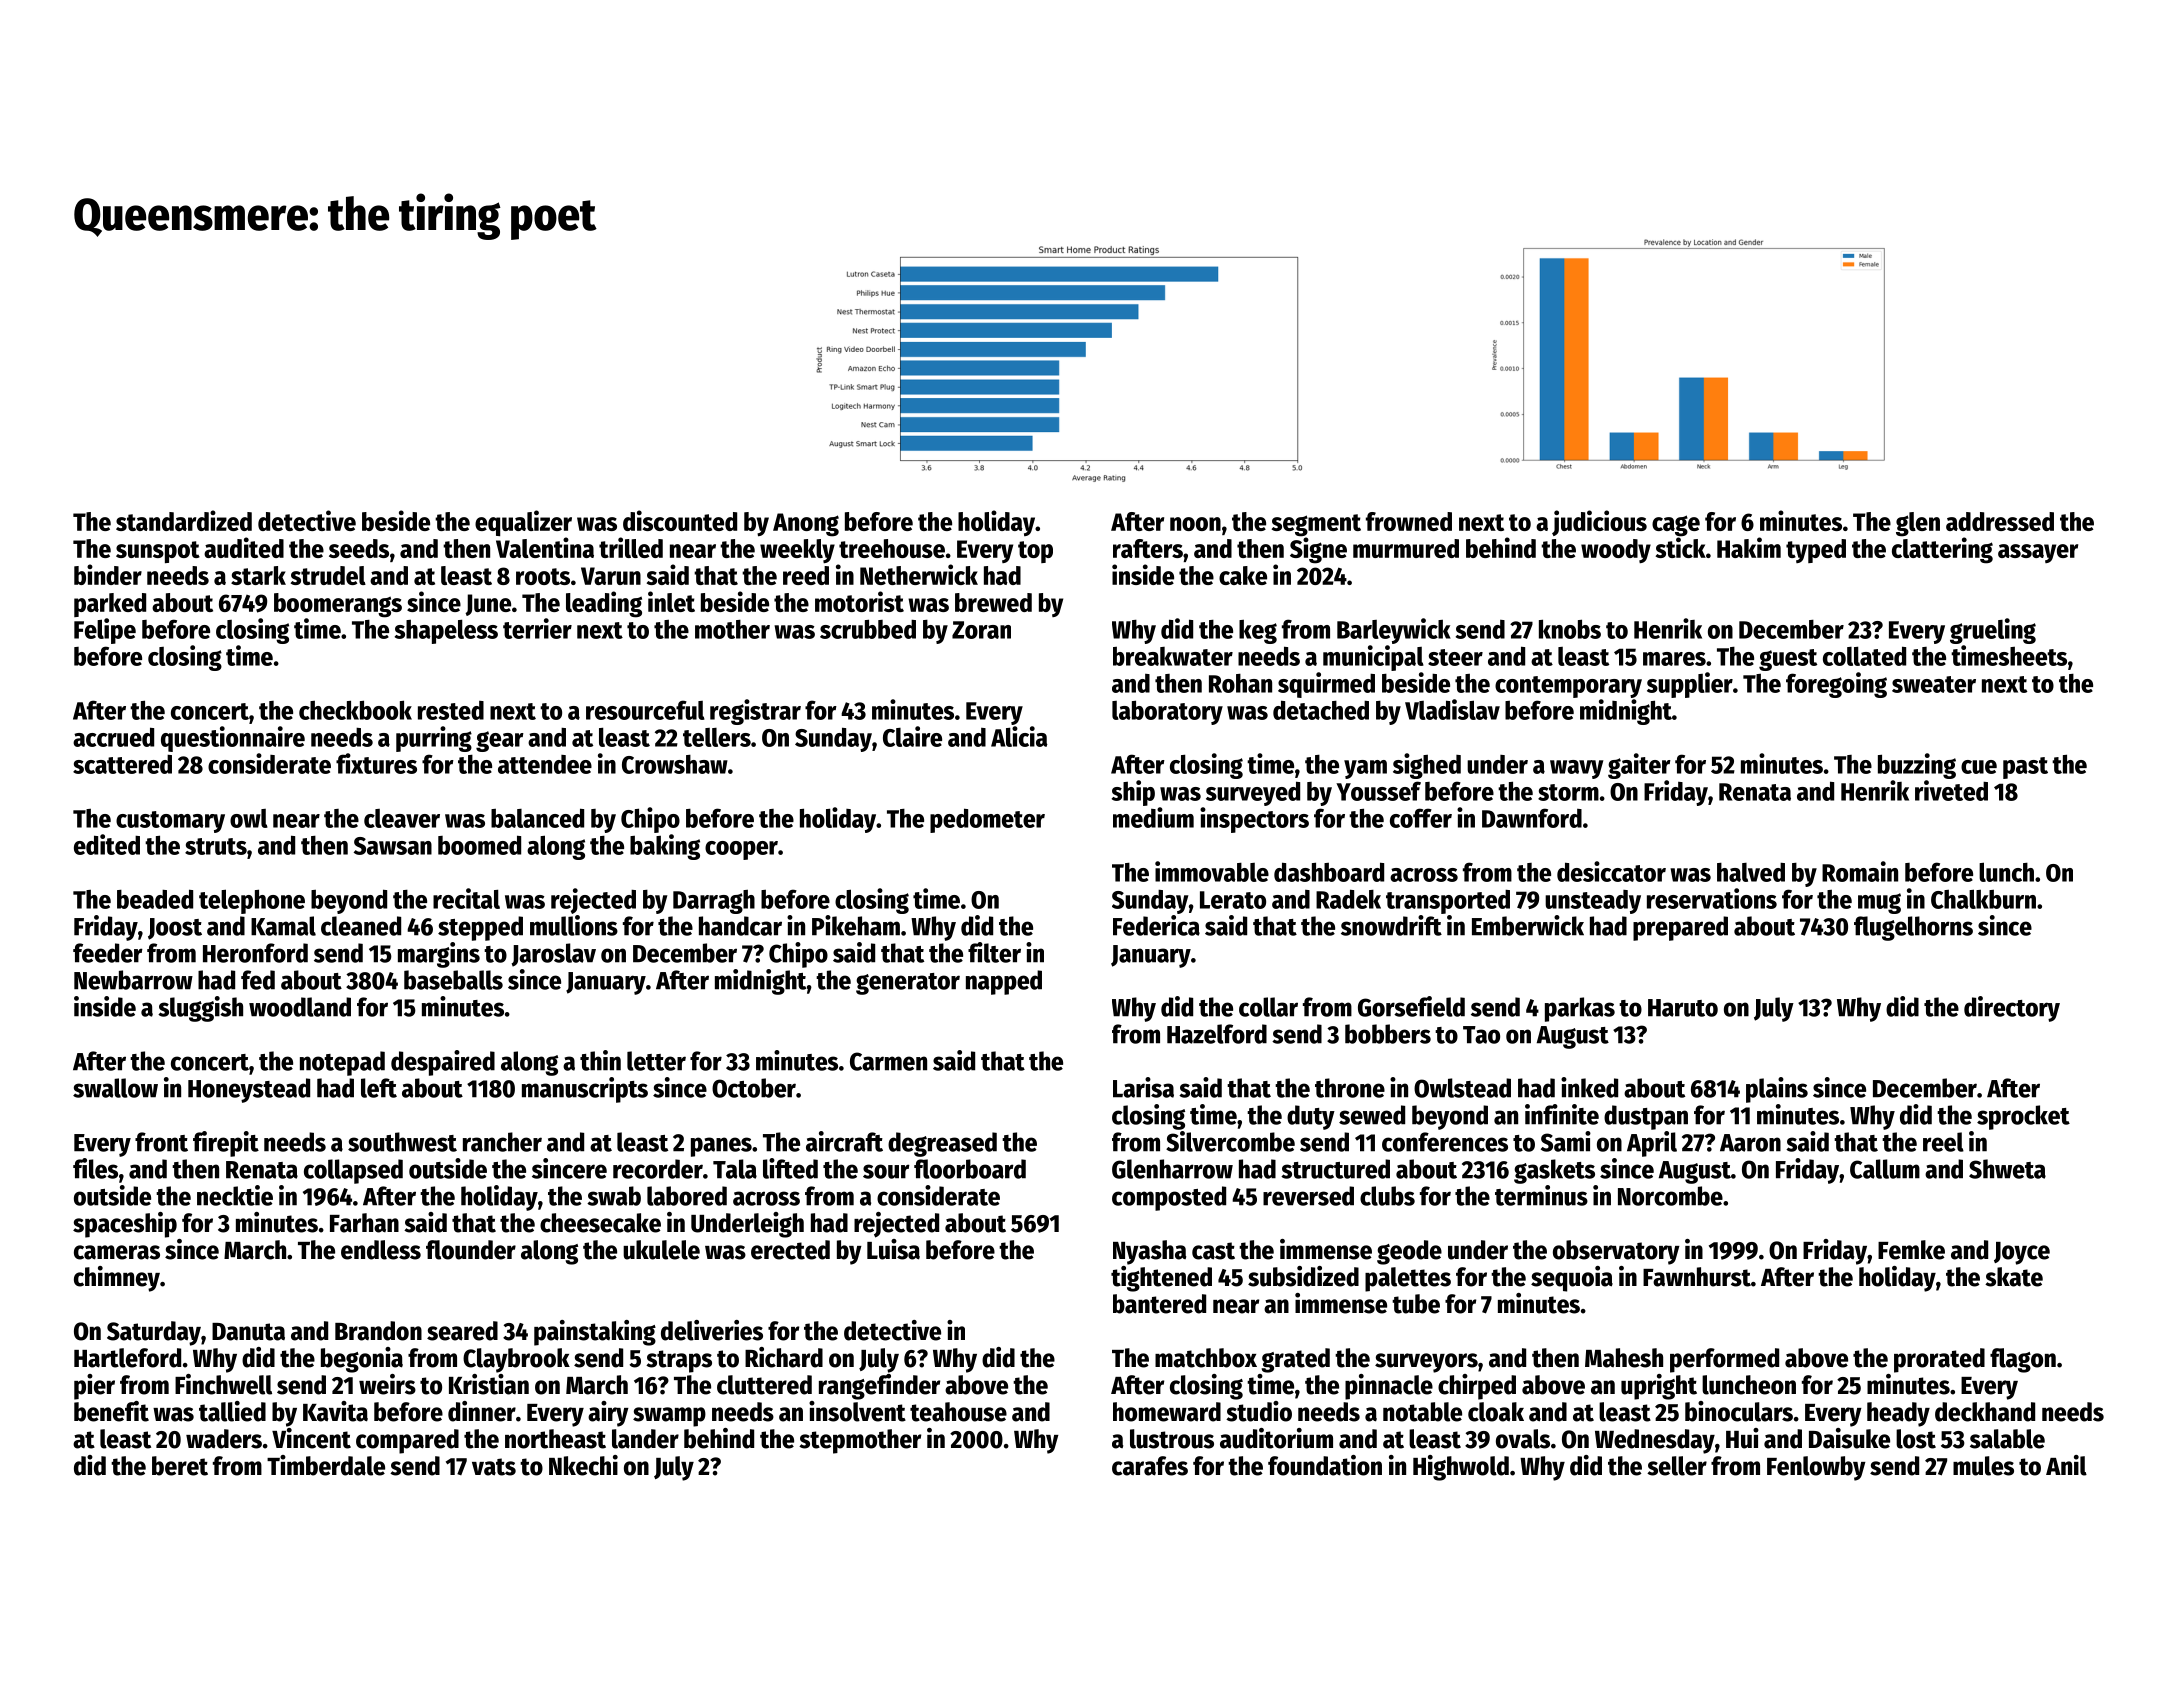  What do you see at coordinates (184, 520) in the screenshot?
I see `standardized` at bounding box center [184, 520].
